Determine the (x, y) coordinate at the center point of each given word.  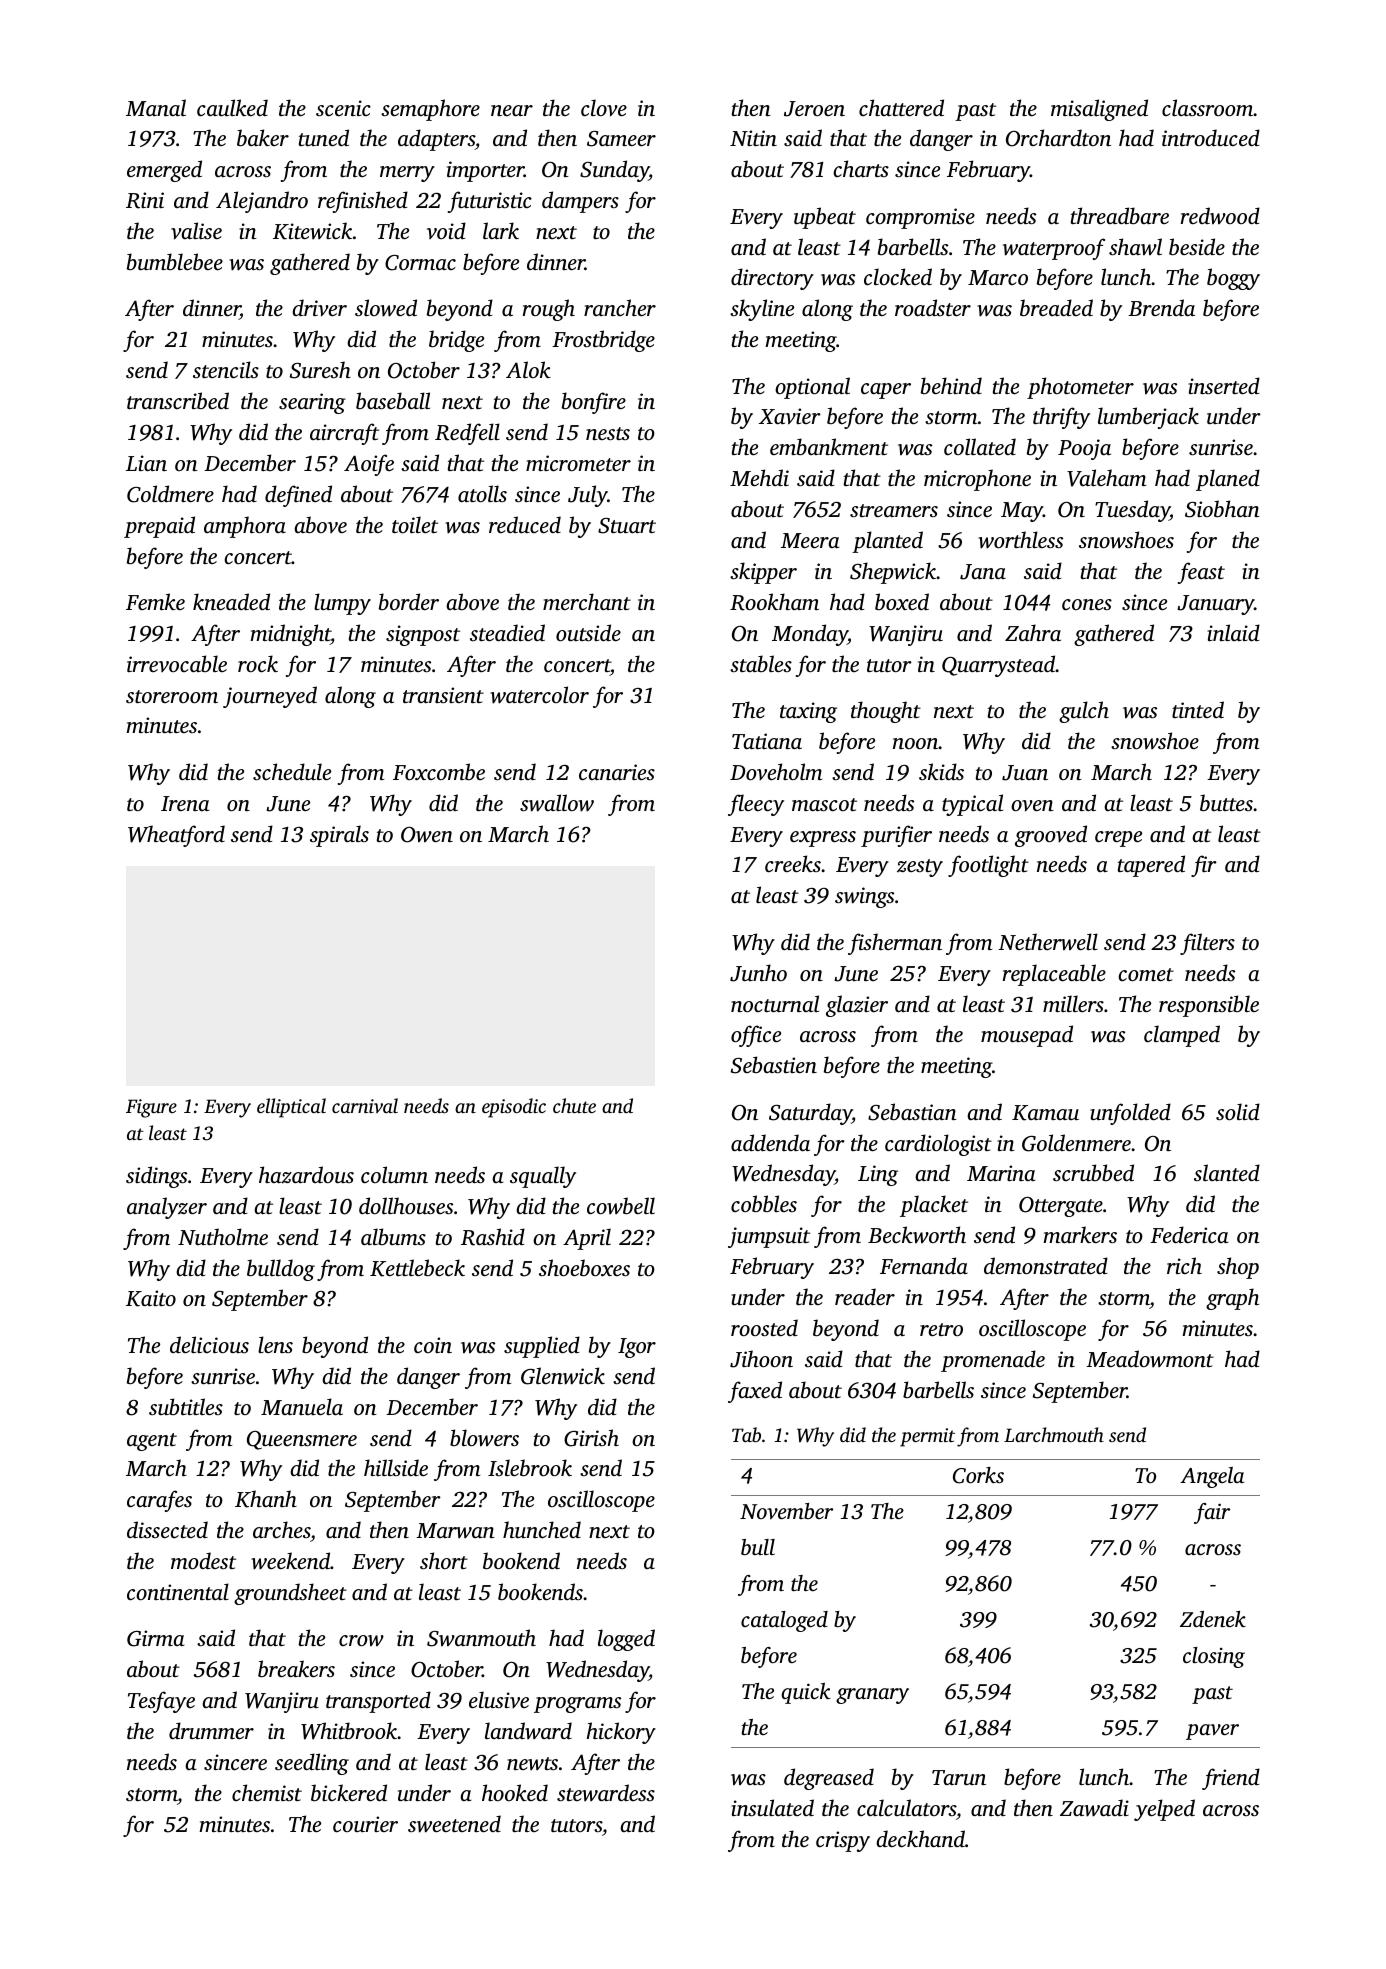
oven (1032, 806)
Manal (156, 107)
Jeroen (814, 109)
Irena (185, 803)
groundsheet (290, 1594)
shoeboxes (584, 1267)
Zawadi (1094, 1808)
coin (433, 1345)
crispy (843, 1841)
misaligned (1099, 110)
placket (934, 1206)
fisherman (895, 944)
